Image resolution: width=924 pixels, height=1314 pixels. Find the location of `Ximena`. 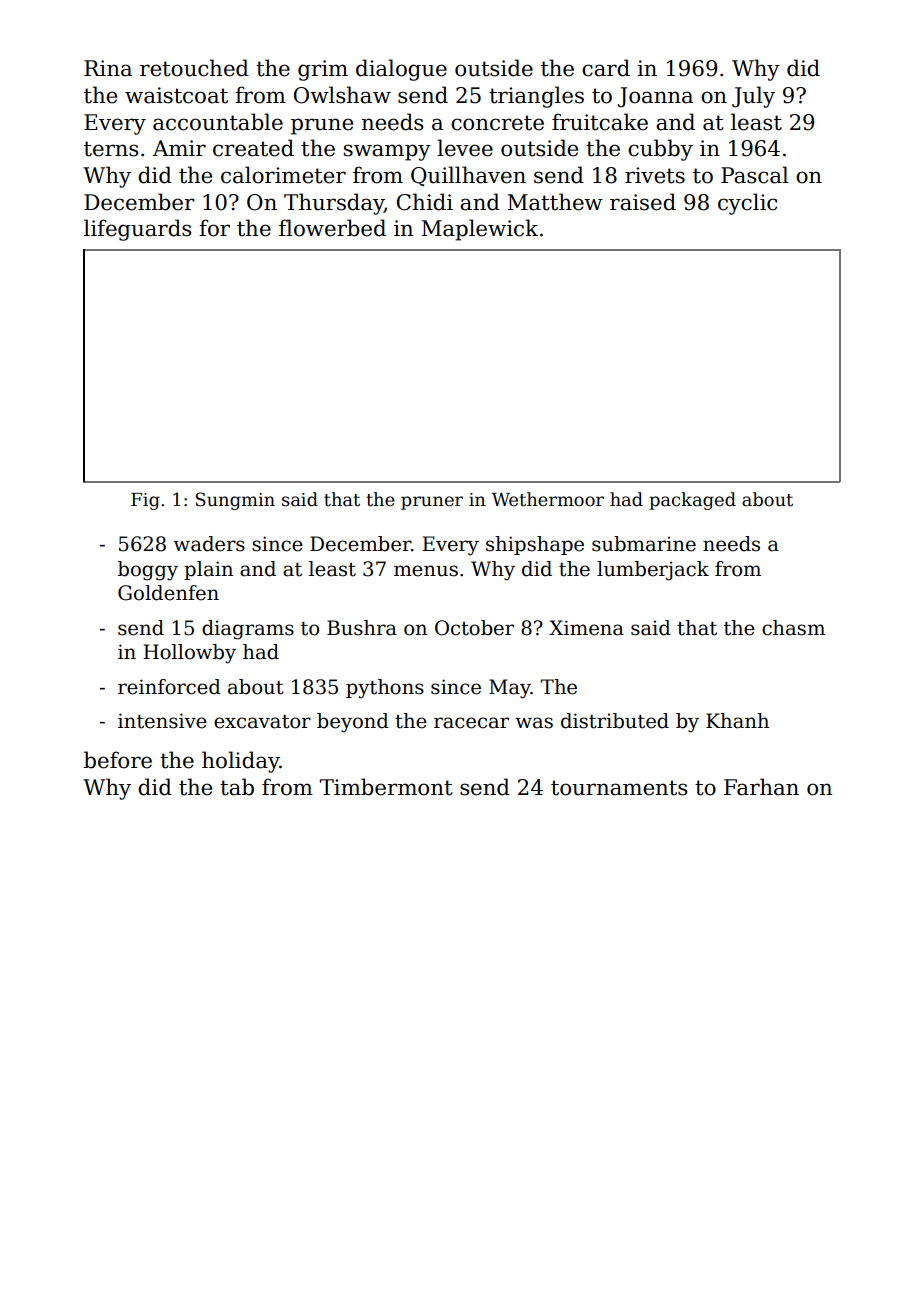

Ximena is located at coordinates (586, 628).
